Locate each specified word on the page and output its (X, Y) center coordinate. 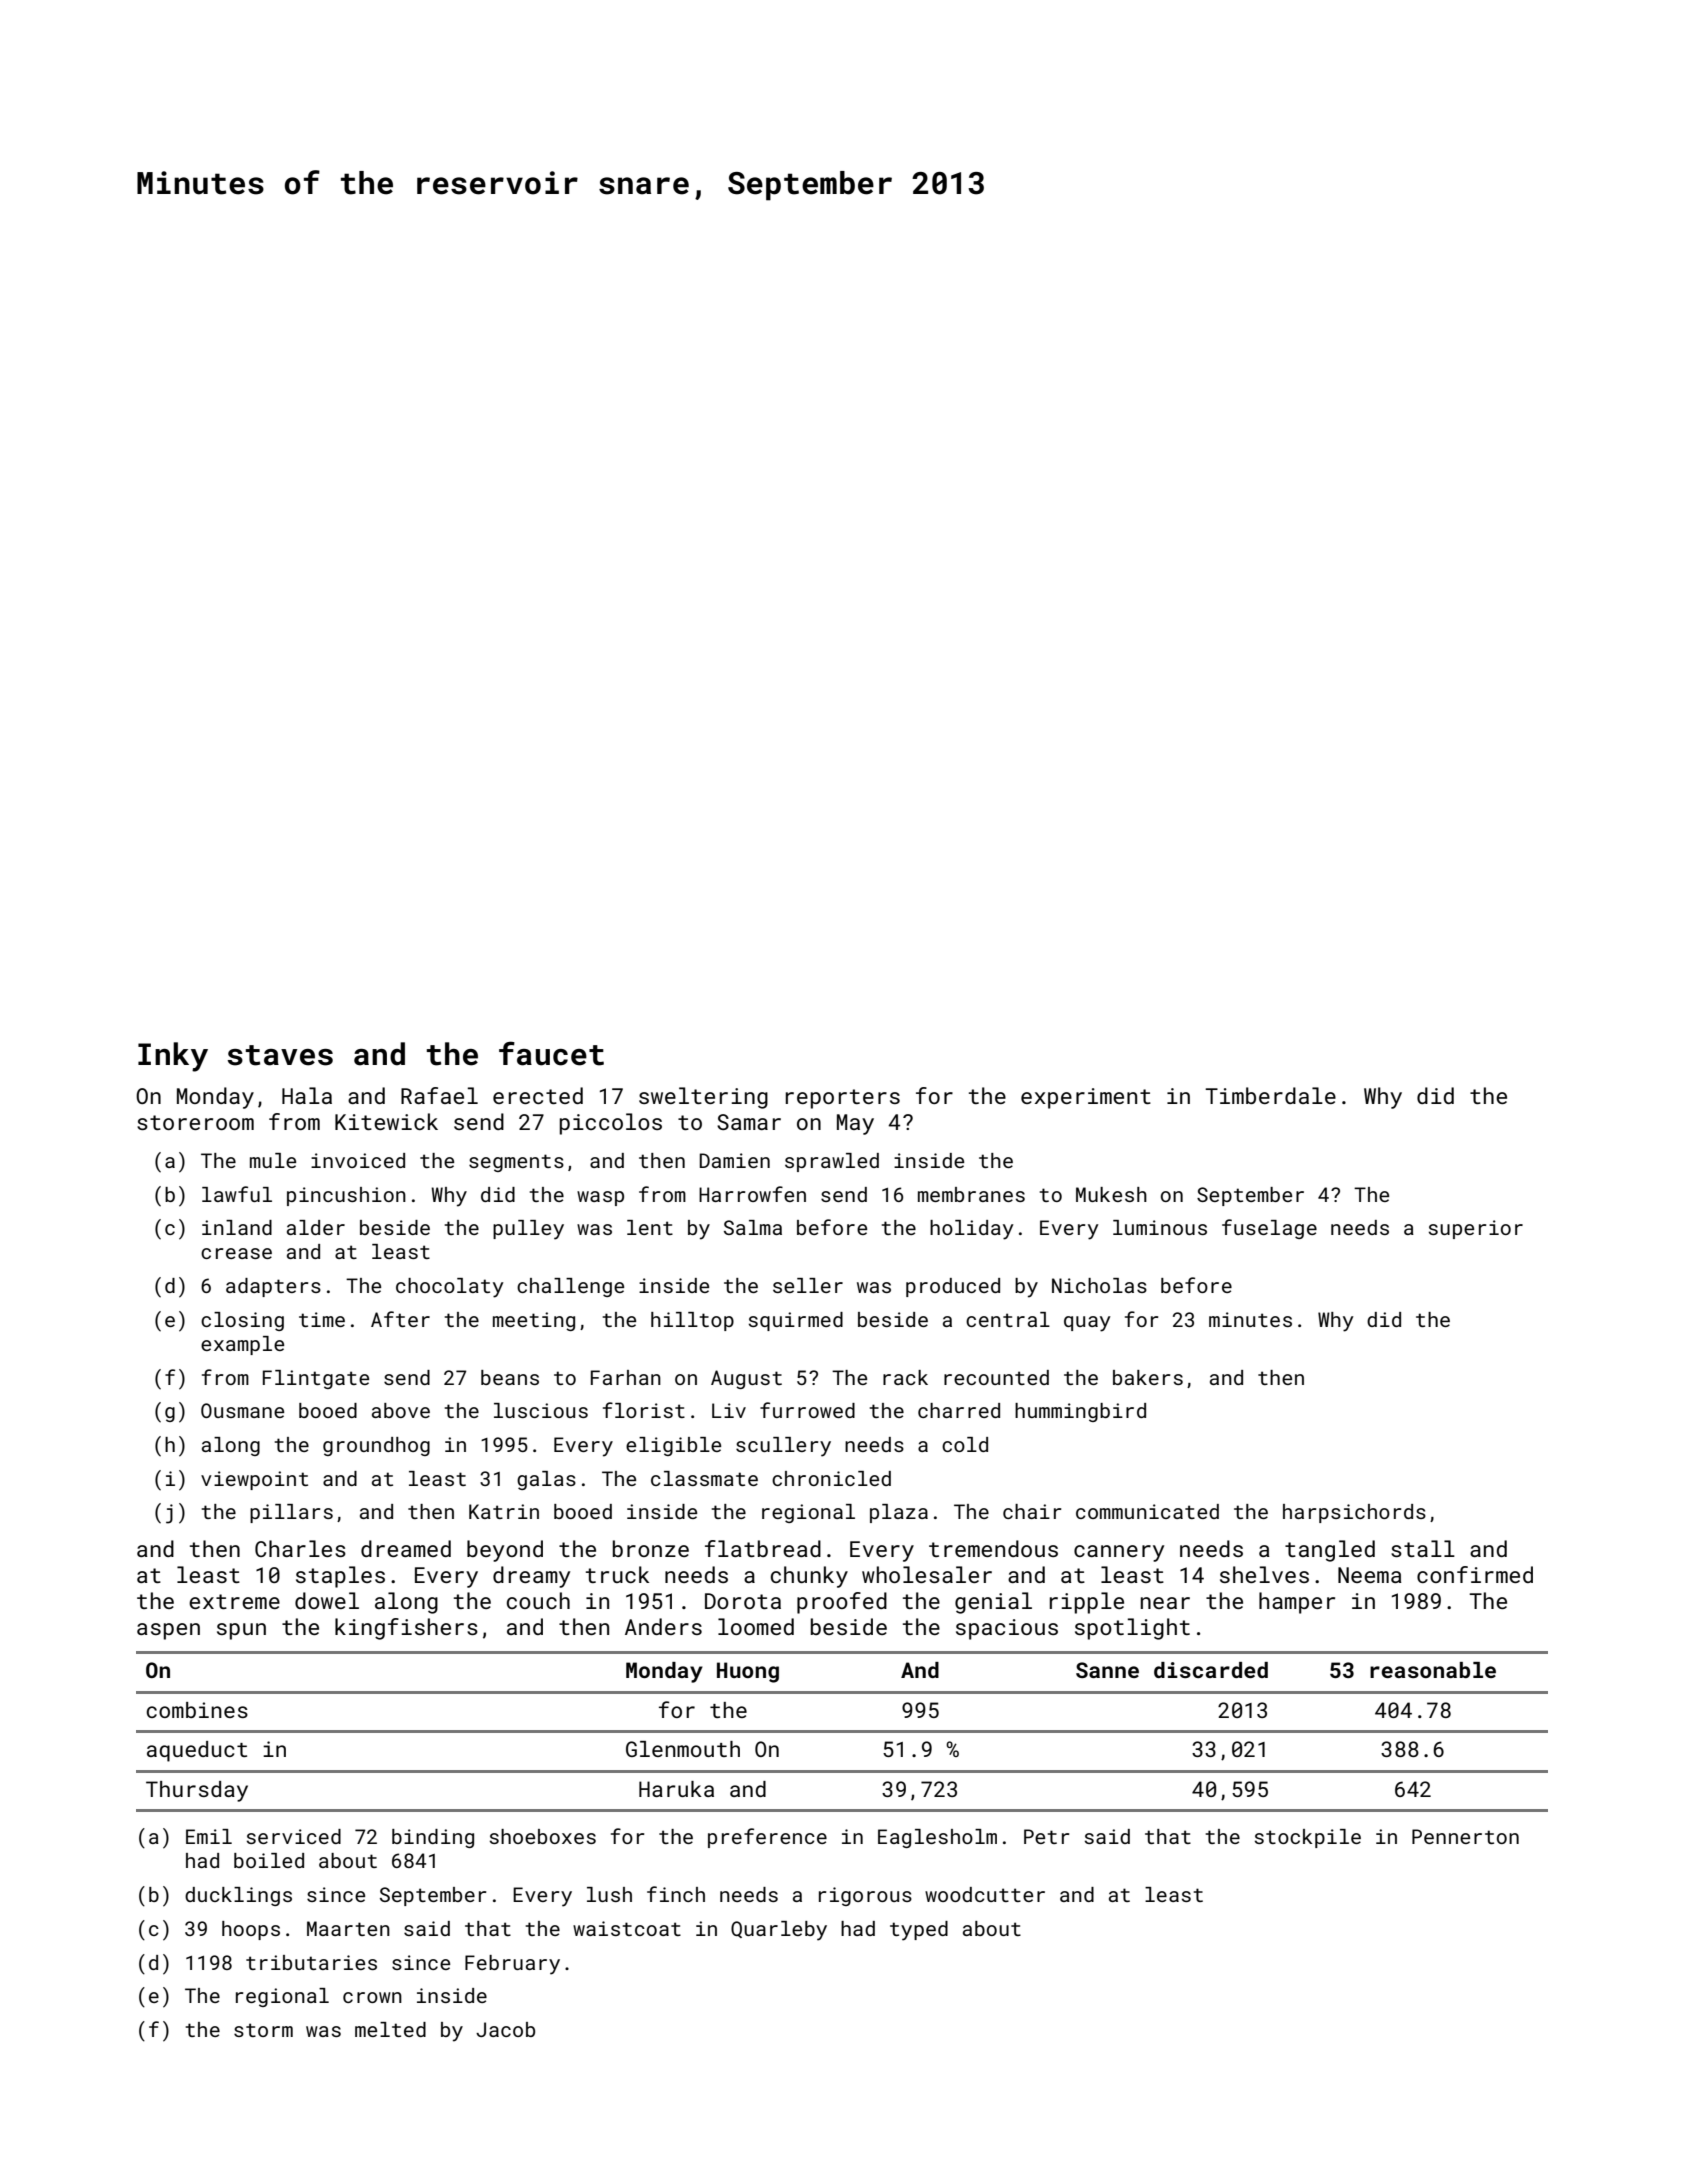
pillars (291, 1513)
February (512, 1965)
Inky (173, 1057)
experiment (1086, 1098)
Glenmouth (683, 1749)
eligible (673, 1446)
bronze (651, 1548)
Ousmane (242, 1410)
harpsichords (1354, 1513)
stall (1423, 1548)
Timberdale (1270, 1095)
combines (197, 1710)
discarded (1211, 1670)
